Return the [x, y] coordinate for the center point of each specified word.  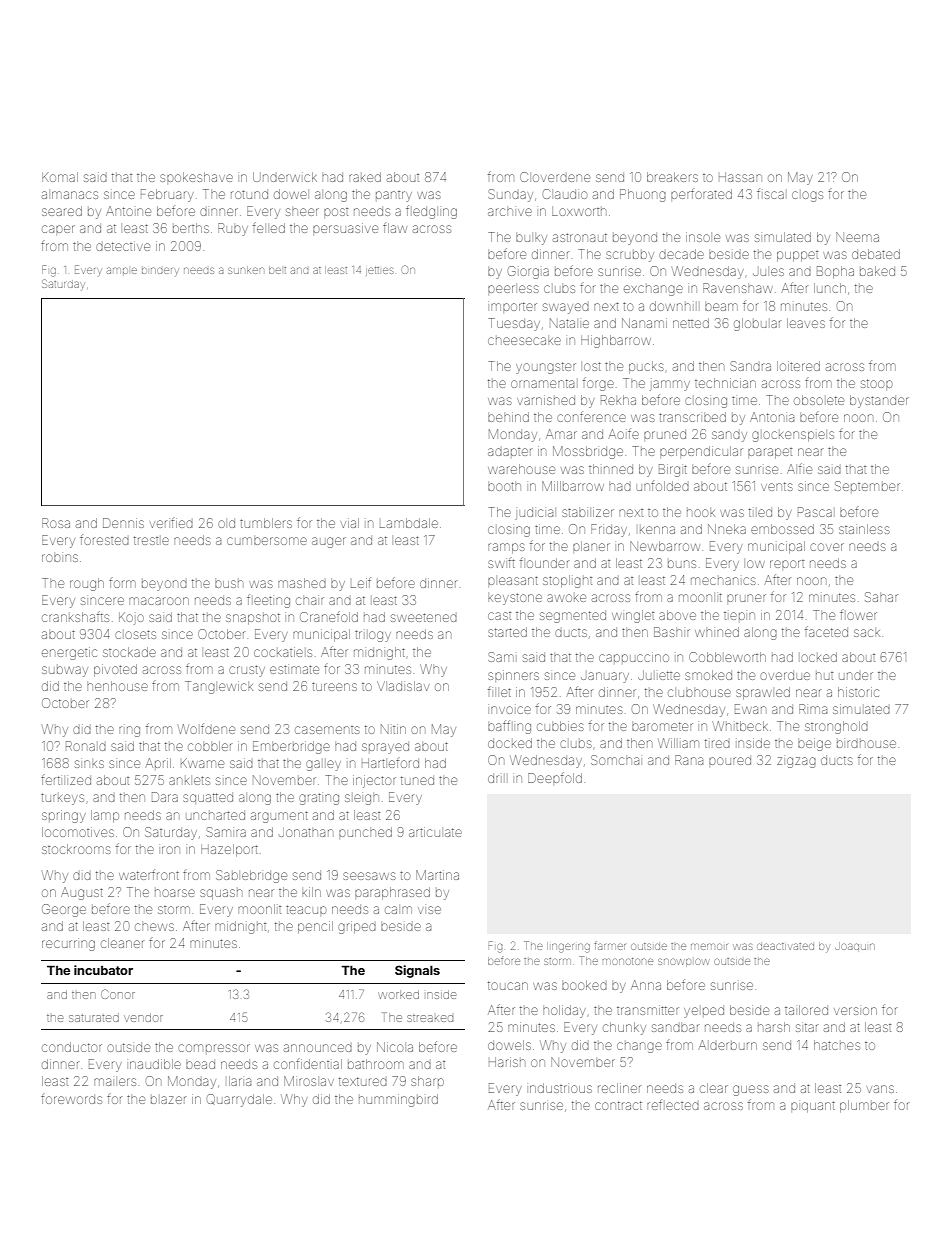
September [867, 486]
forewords [71, 1099]
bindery [160, 271]
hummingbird [398, 1100]
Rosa [56, 523]
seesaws [369, 876]
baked [877, 271]
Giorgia [528, 272]
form [122, 583]
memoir [709, 946]
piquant [813, 1106]
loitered [798, 366]
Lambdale [409, 523]
